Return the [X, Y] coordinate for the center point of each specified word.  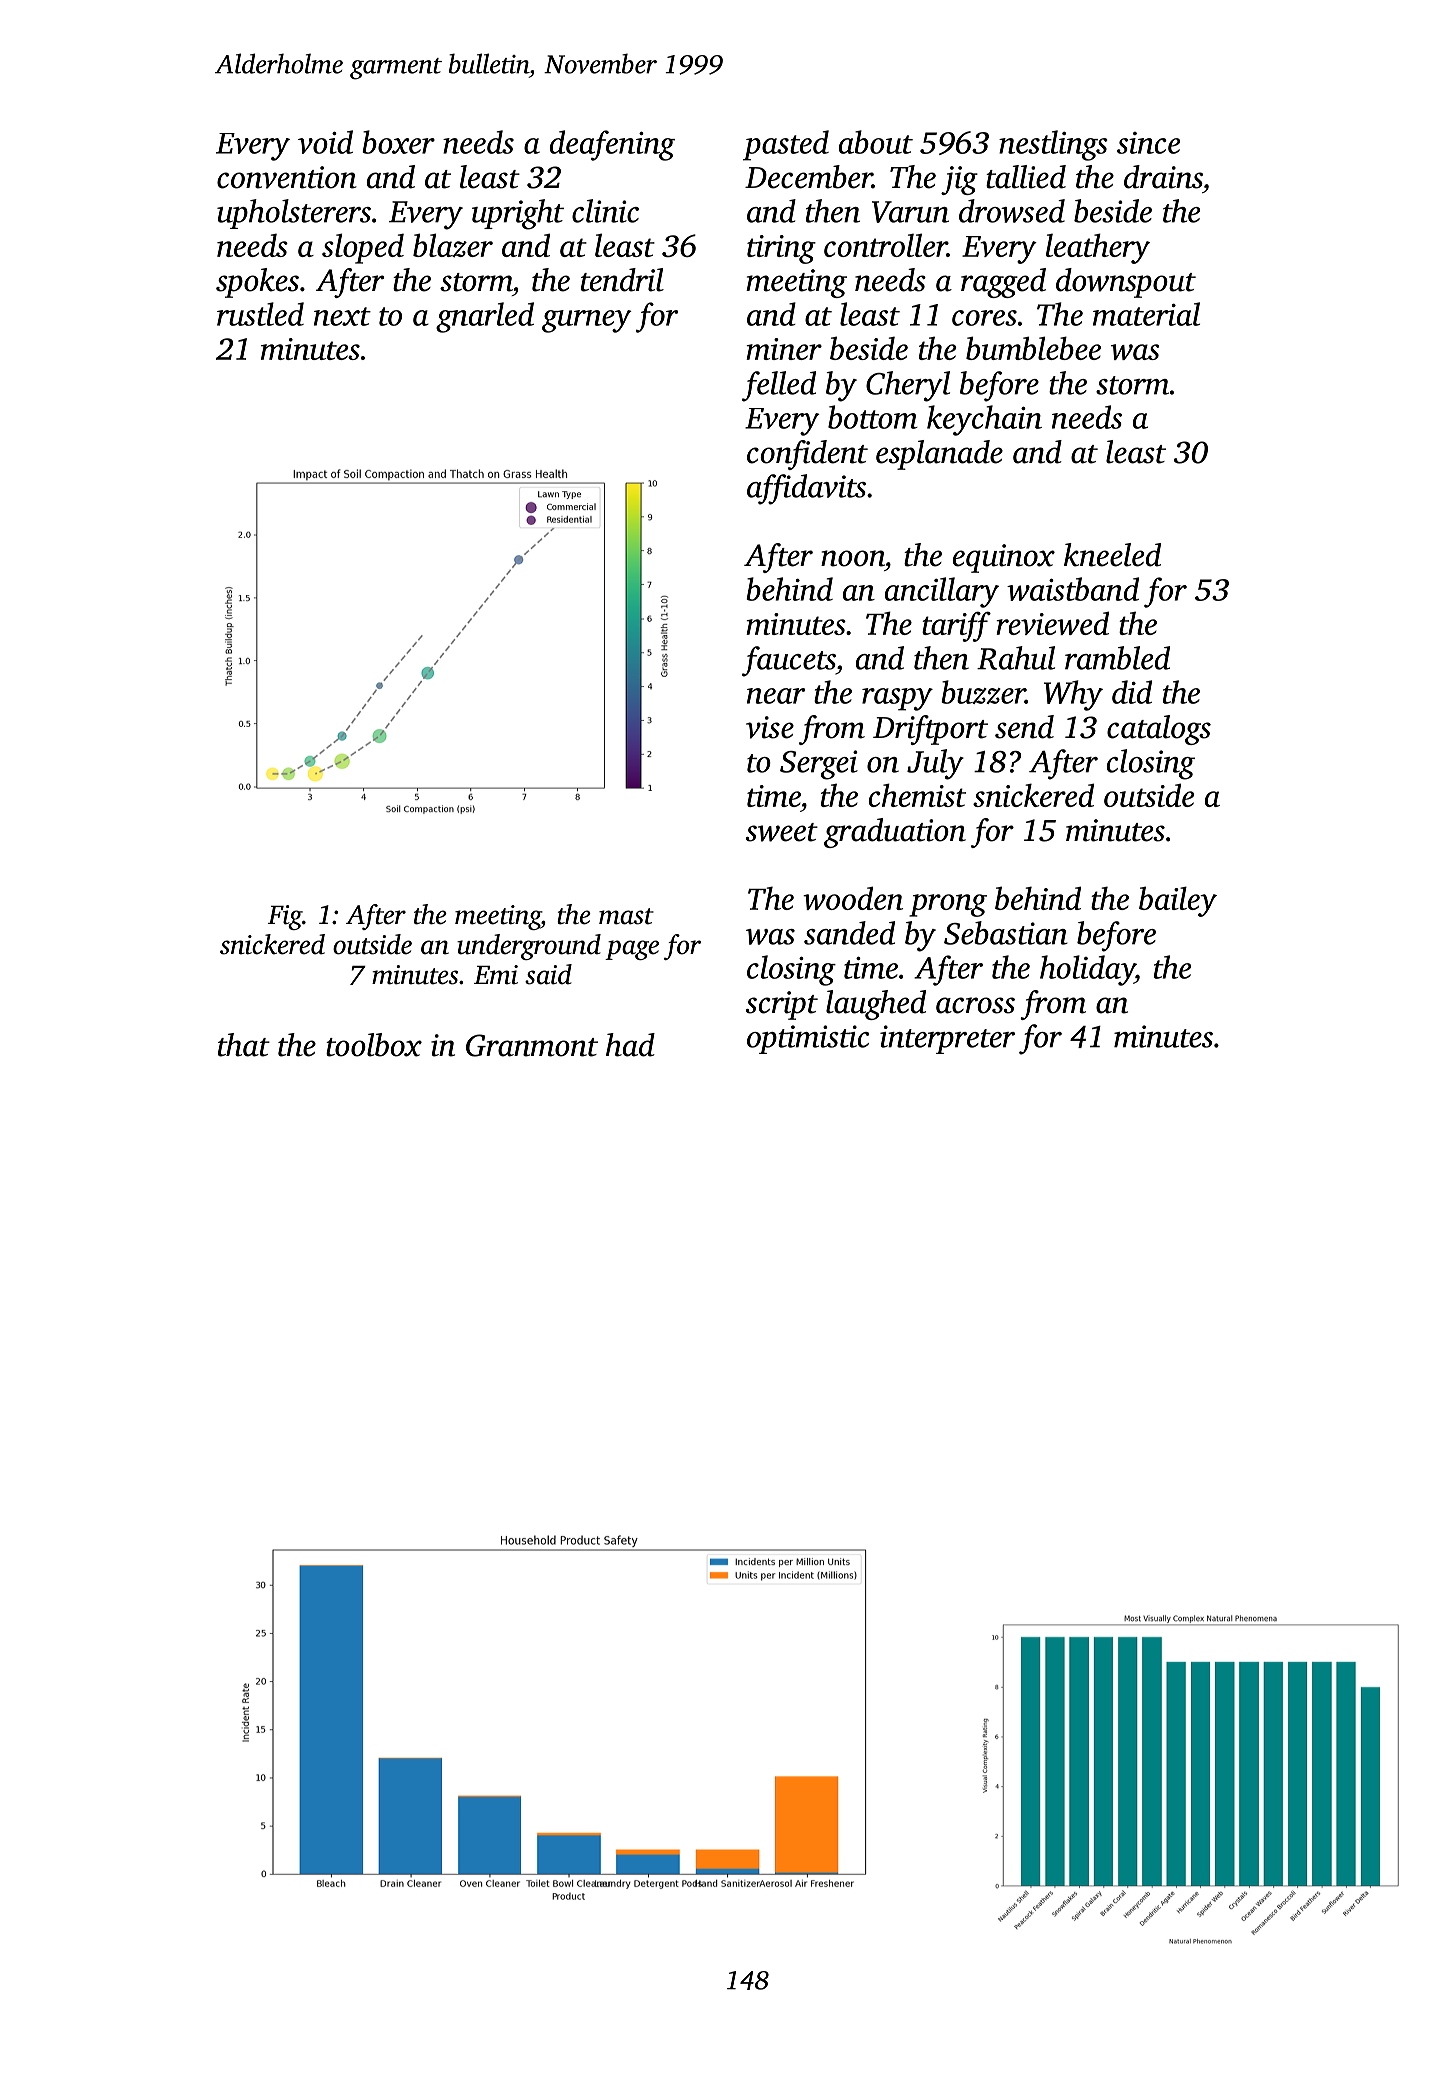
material [1146, 314]
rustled [260, 314]
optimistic [808, 1039]
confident [807, 455]
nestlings [1053, 145]
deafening [612, 145]
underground [529, 947]
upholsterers [294, 214]
